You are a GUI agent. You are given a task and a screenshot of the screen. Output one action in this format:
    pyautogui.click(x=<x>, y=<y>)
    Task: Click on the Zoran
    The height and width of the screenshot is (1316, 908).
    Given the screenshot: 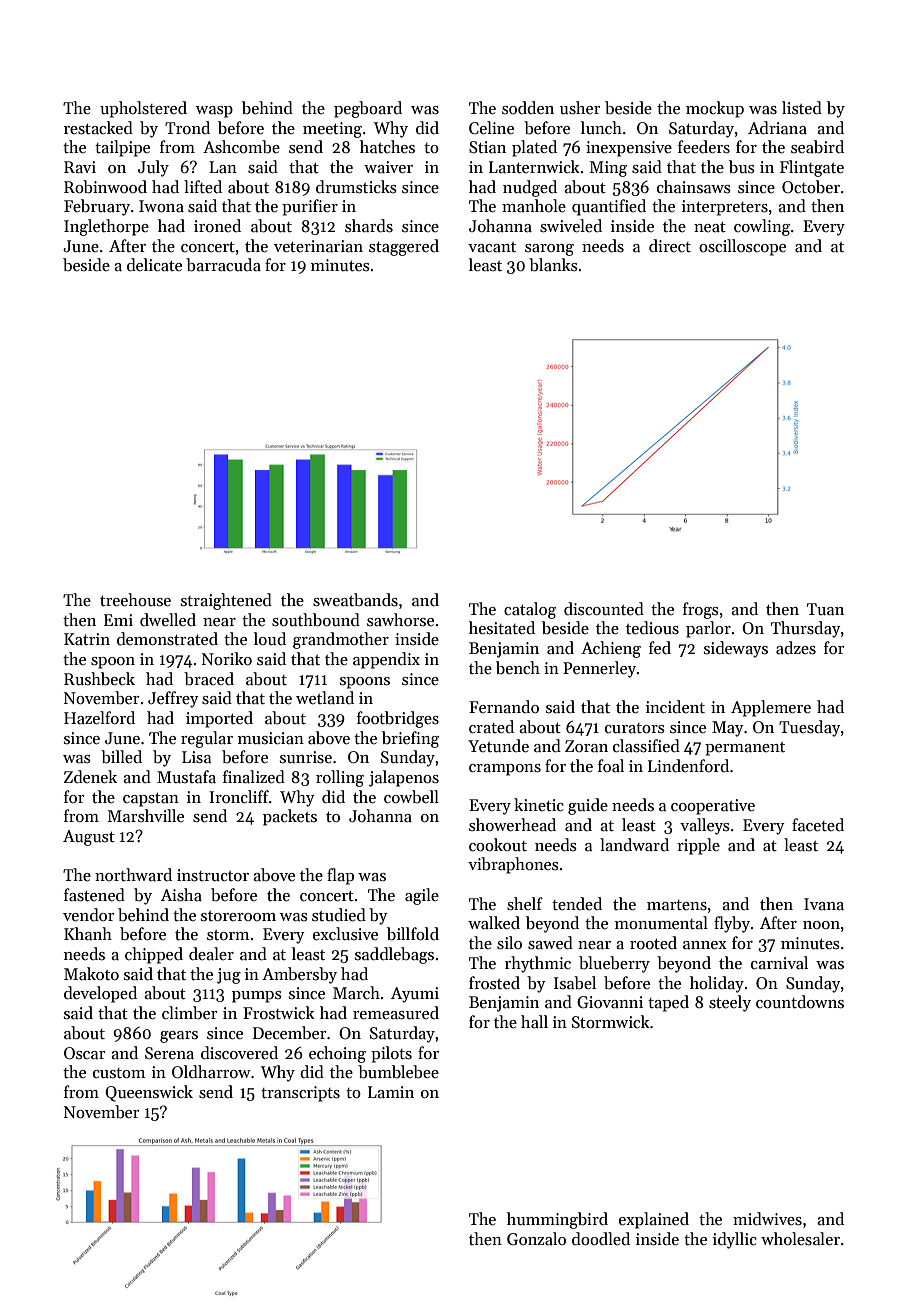 What is the action you would take?
    pyautogui.click(x=586, y=746)
